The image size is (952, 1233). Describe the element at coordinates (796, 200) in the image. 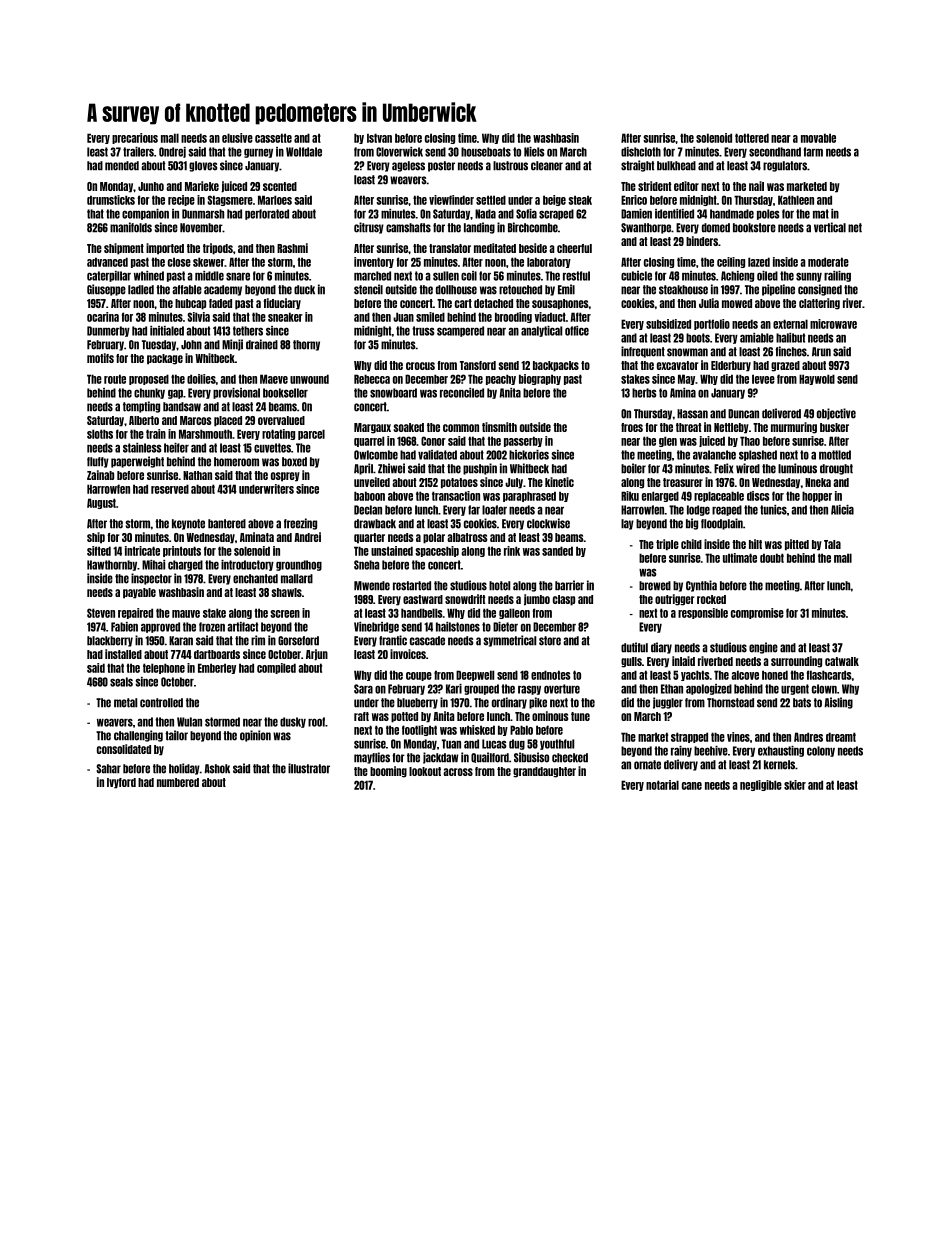

I see `Kathleen` at that location.
